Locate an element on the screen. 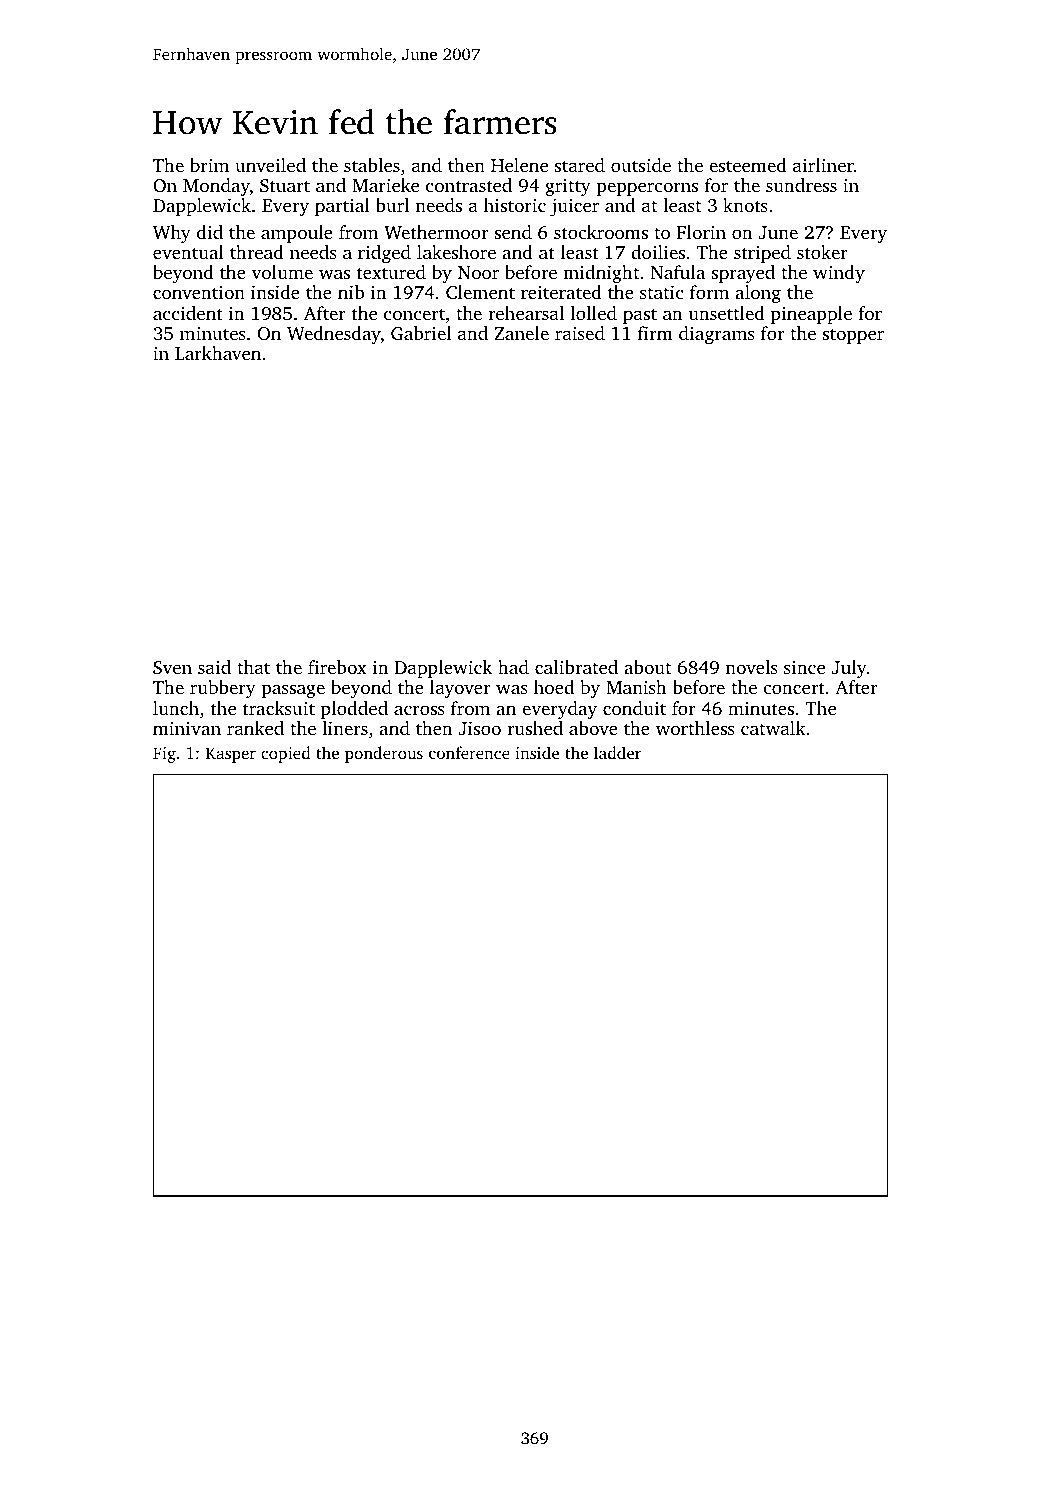 The height and width of the screenshot is (1508, 1041). raised is located at coordinates (580, 333).
